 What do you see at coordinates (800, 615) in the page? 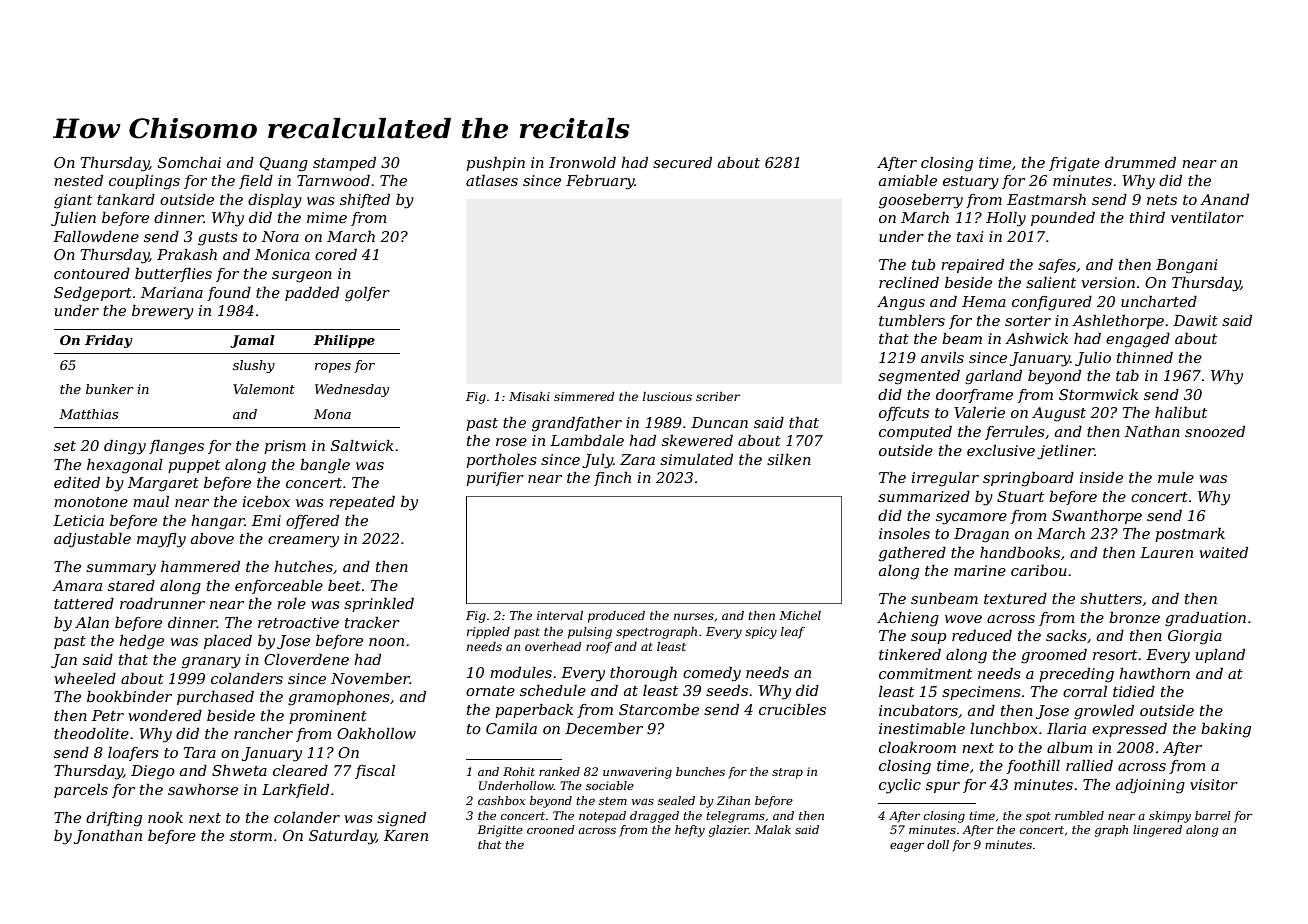
I see `Michel` at bounding box center [800, 615].
